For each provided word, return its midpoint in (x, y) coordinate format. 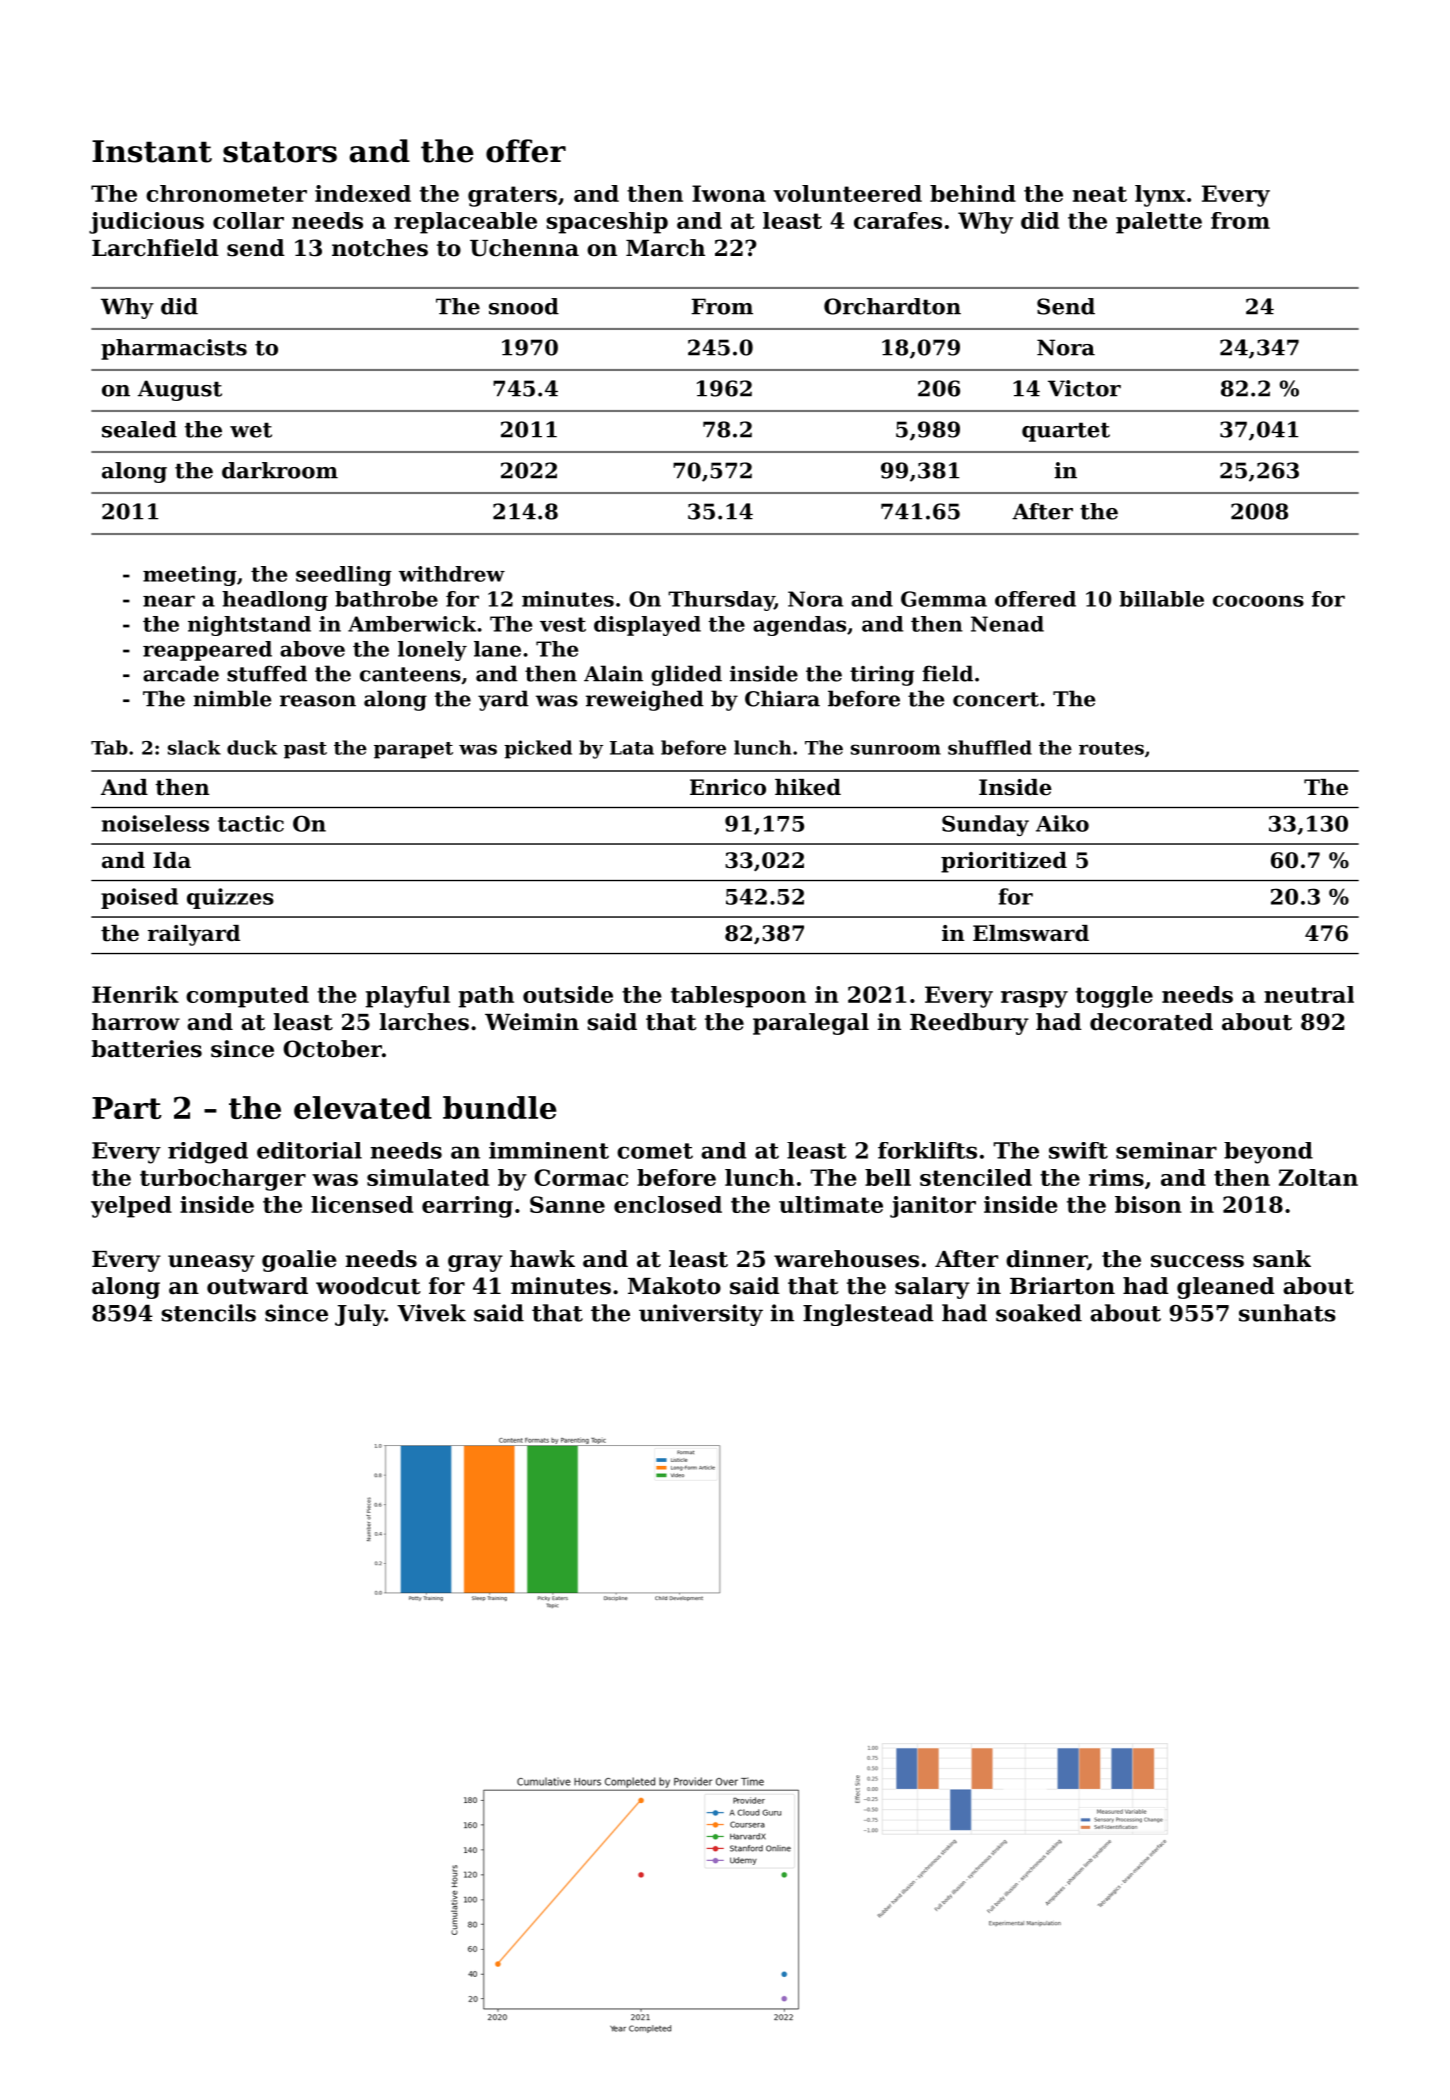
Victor (1084, 388)
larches (424, 1022)
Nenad (1007, 624)
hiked (808, 787)
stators (280, 152)
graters (512, 196)
